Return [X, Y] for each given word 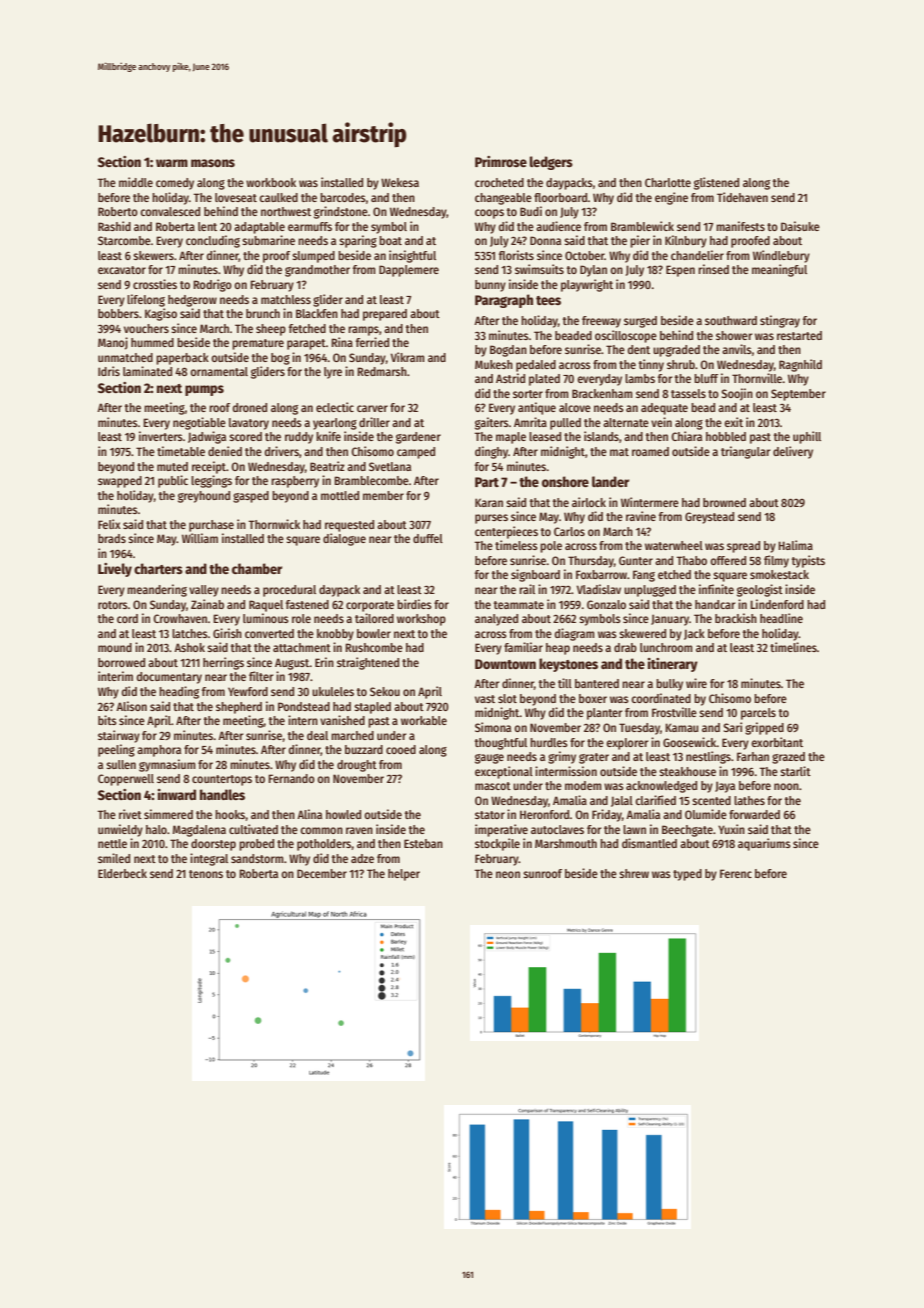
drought [357, 766]
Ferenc [736, 873]
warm [172, 163]
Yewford [248, 691]
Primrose [501, 161]
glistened [716, 183]
